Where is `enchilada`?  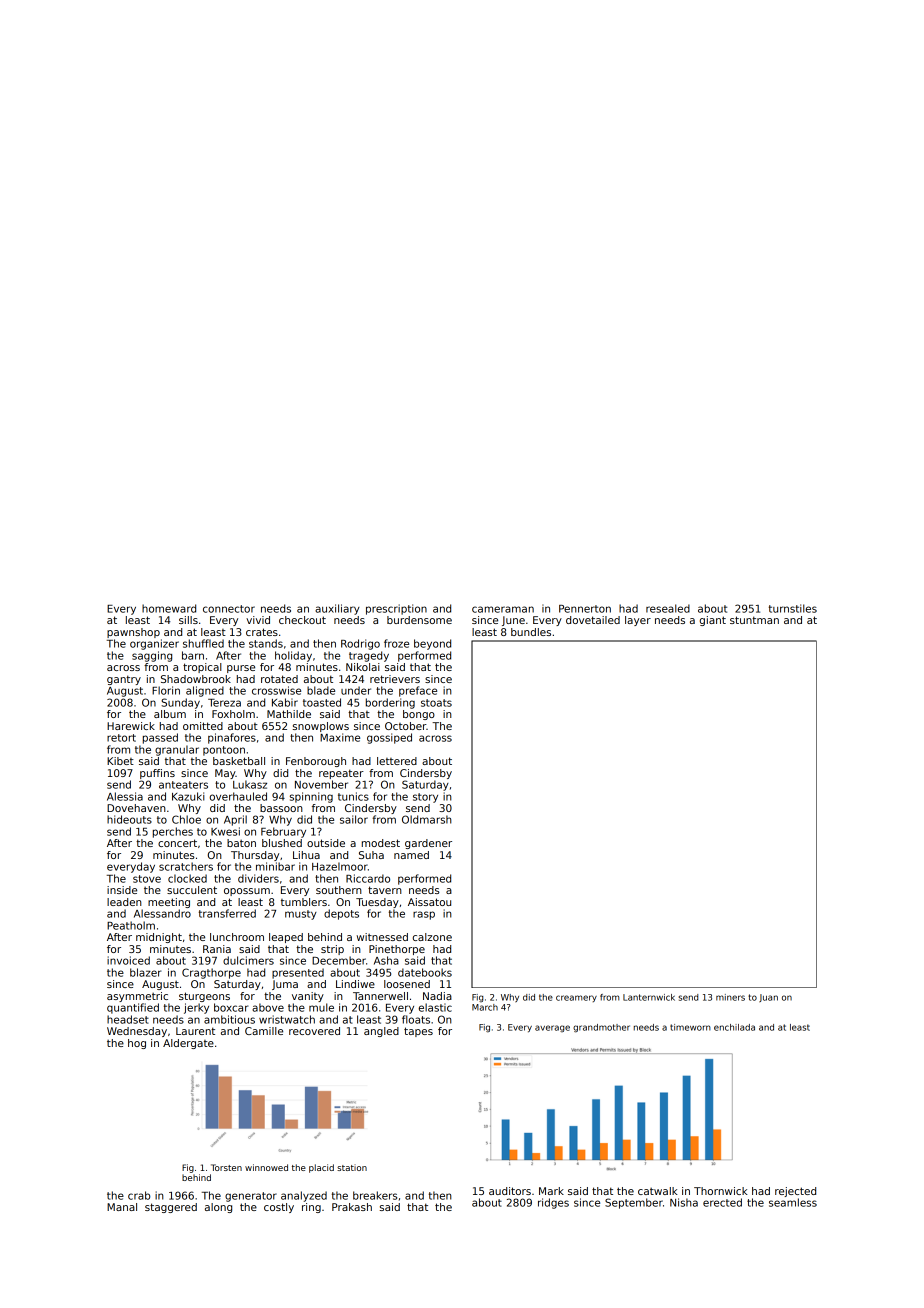
enchilada is located at coordinates (734, 1027).
